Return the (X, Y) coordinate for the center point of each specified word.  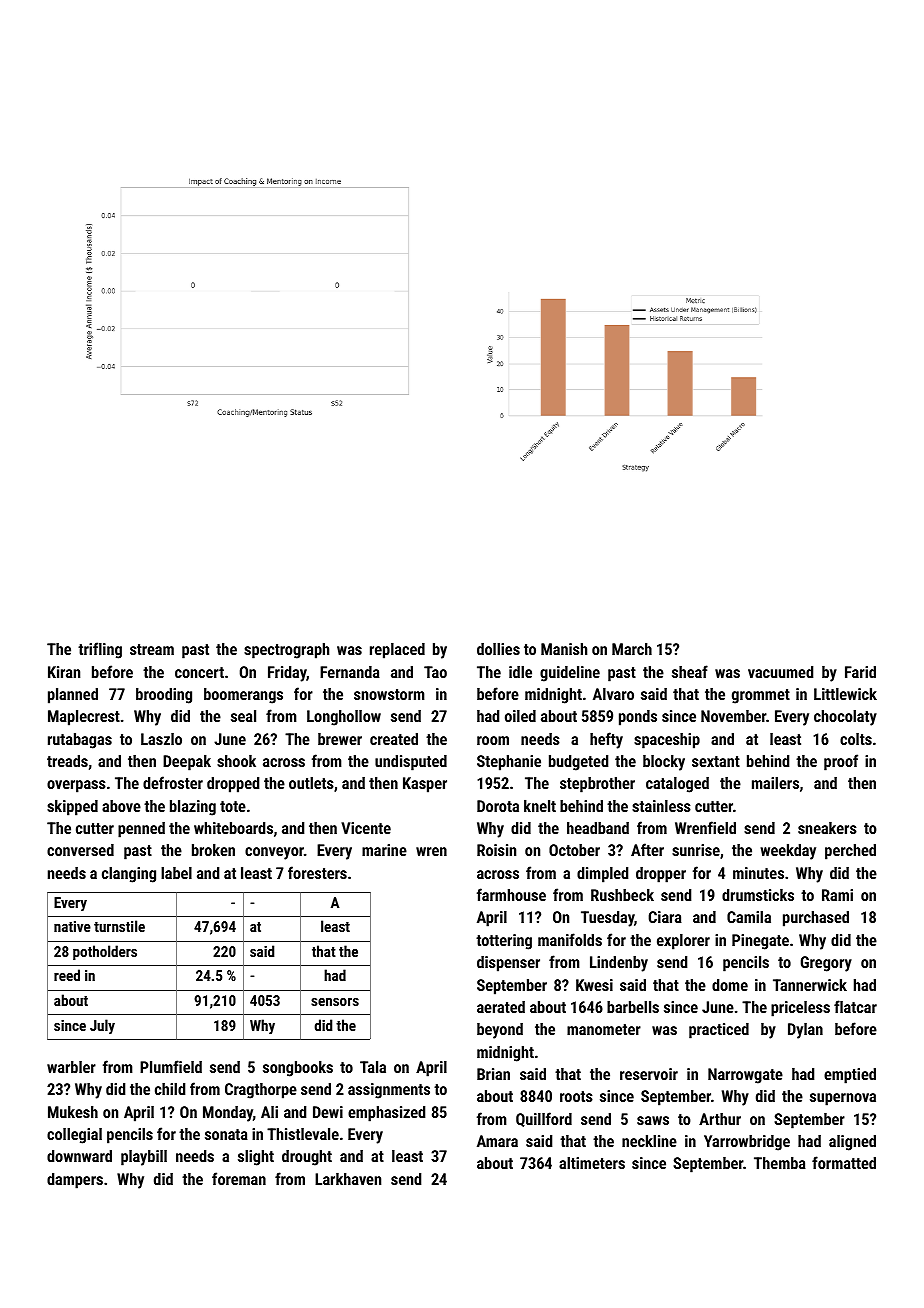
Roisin (496, 850)
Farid (860, 672)
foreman (239, 1178)
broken (213, 849)
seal (243, 716)
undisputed (411, 763)
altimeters (592, 1163)
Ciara (665, 917)
